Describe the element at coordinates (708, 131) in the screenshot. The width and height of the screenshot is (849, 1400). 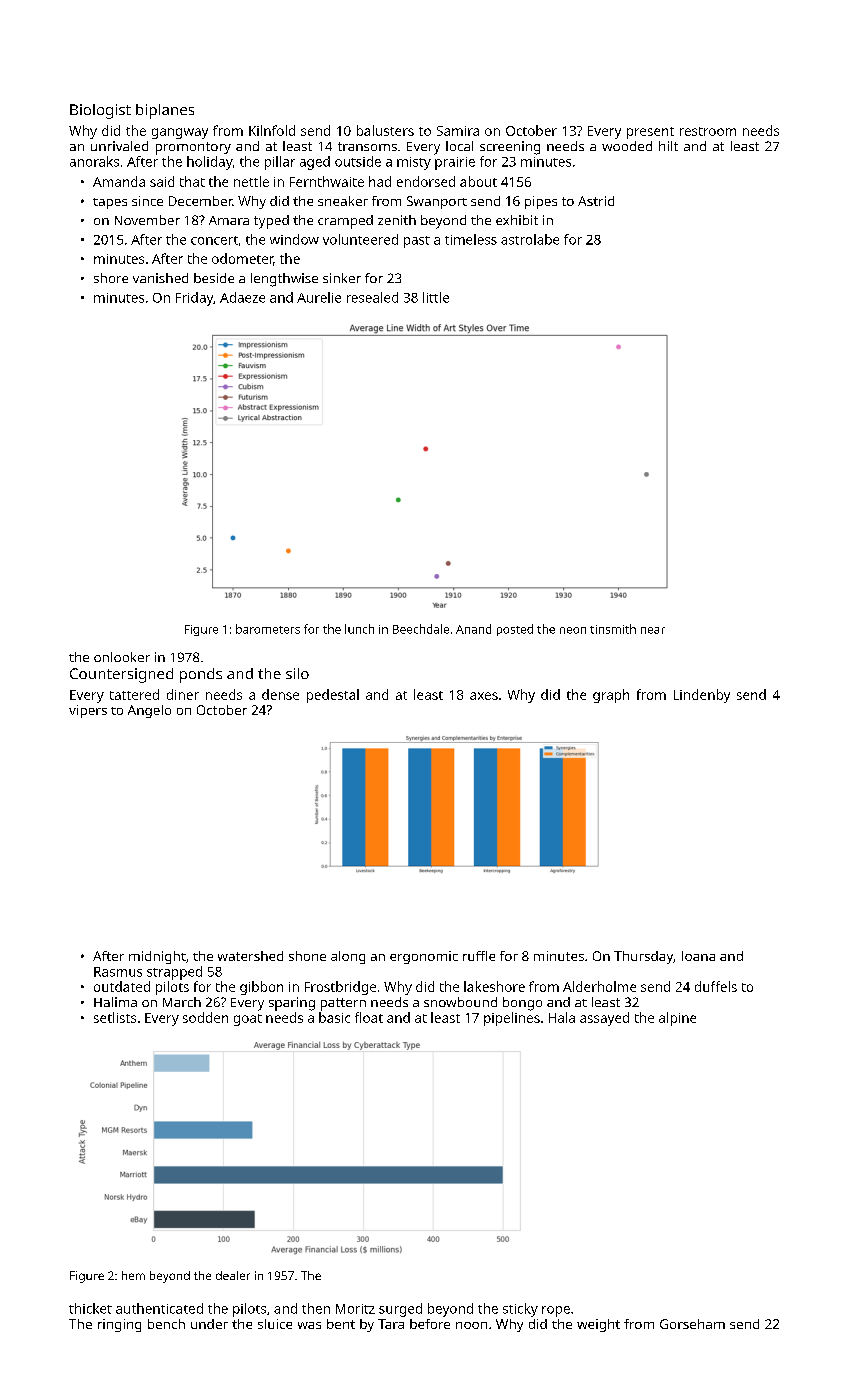
I see `restroom` at that location.
